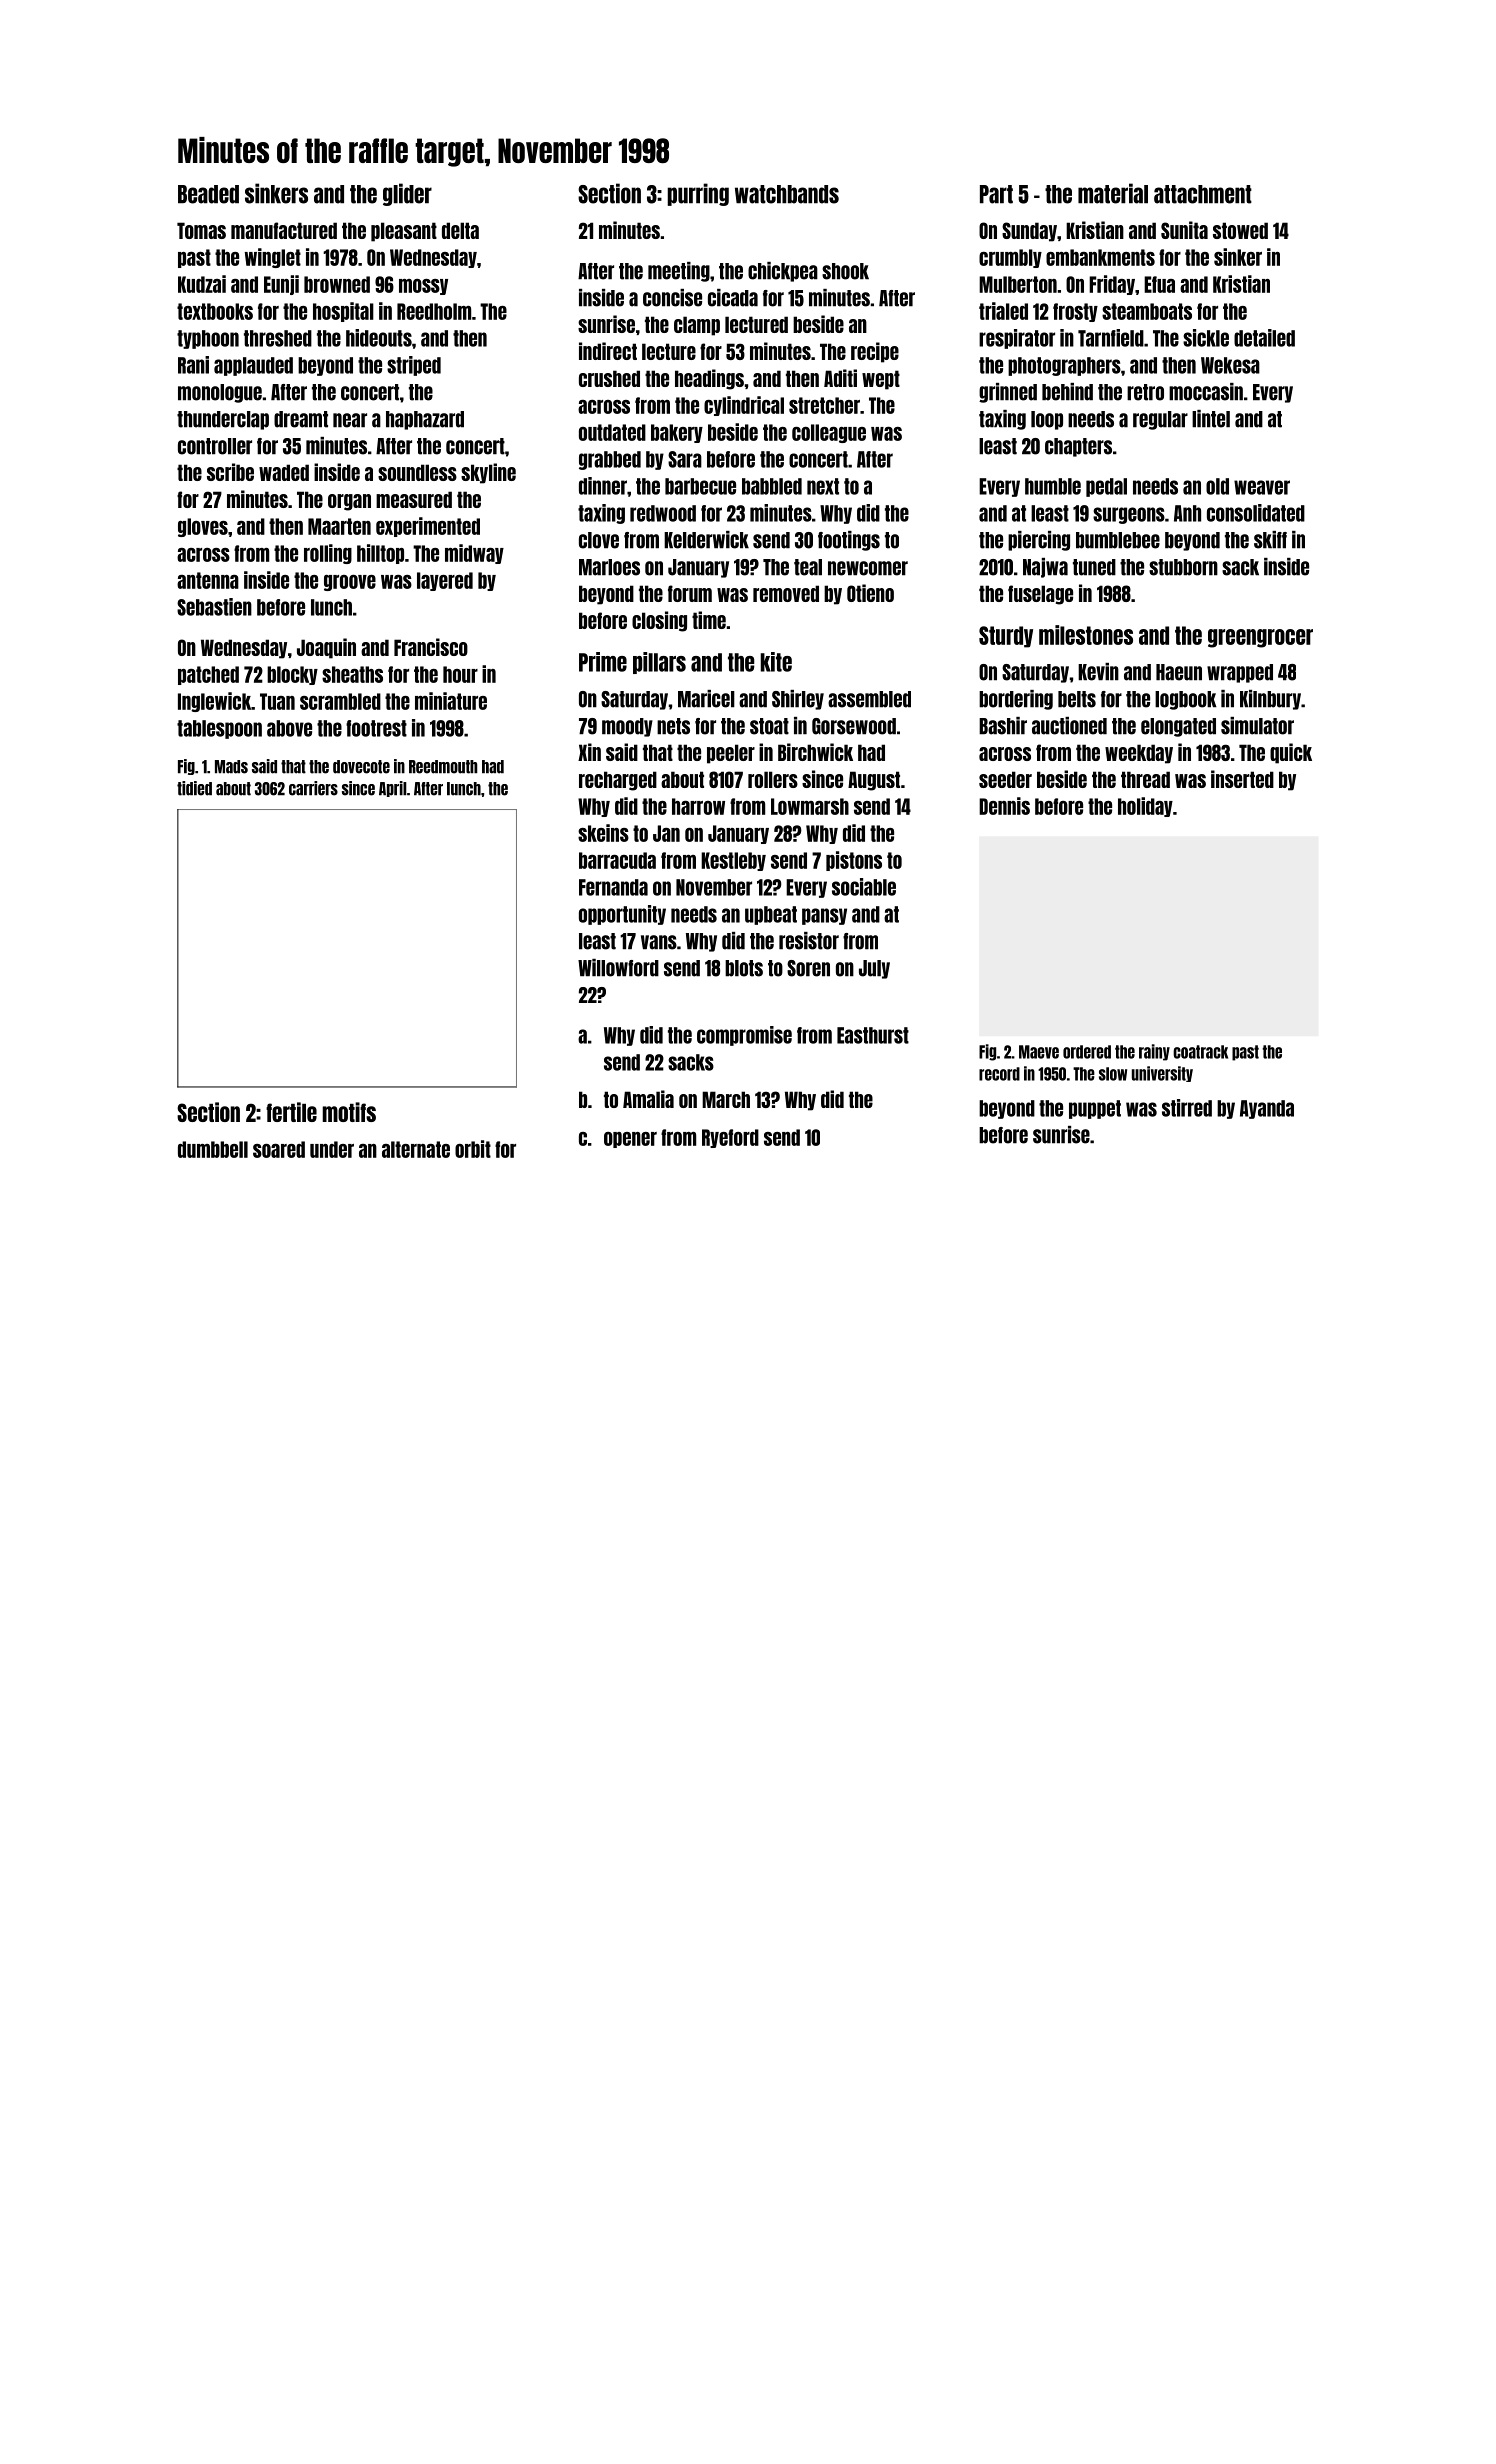 The height and width of the image is (2464, 1496). What do you see at coordinates (1242, 779) in the image?
I see `inserted` at bounding box center [1242, 779].
